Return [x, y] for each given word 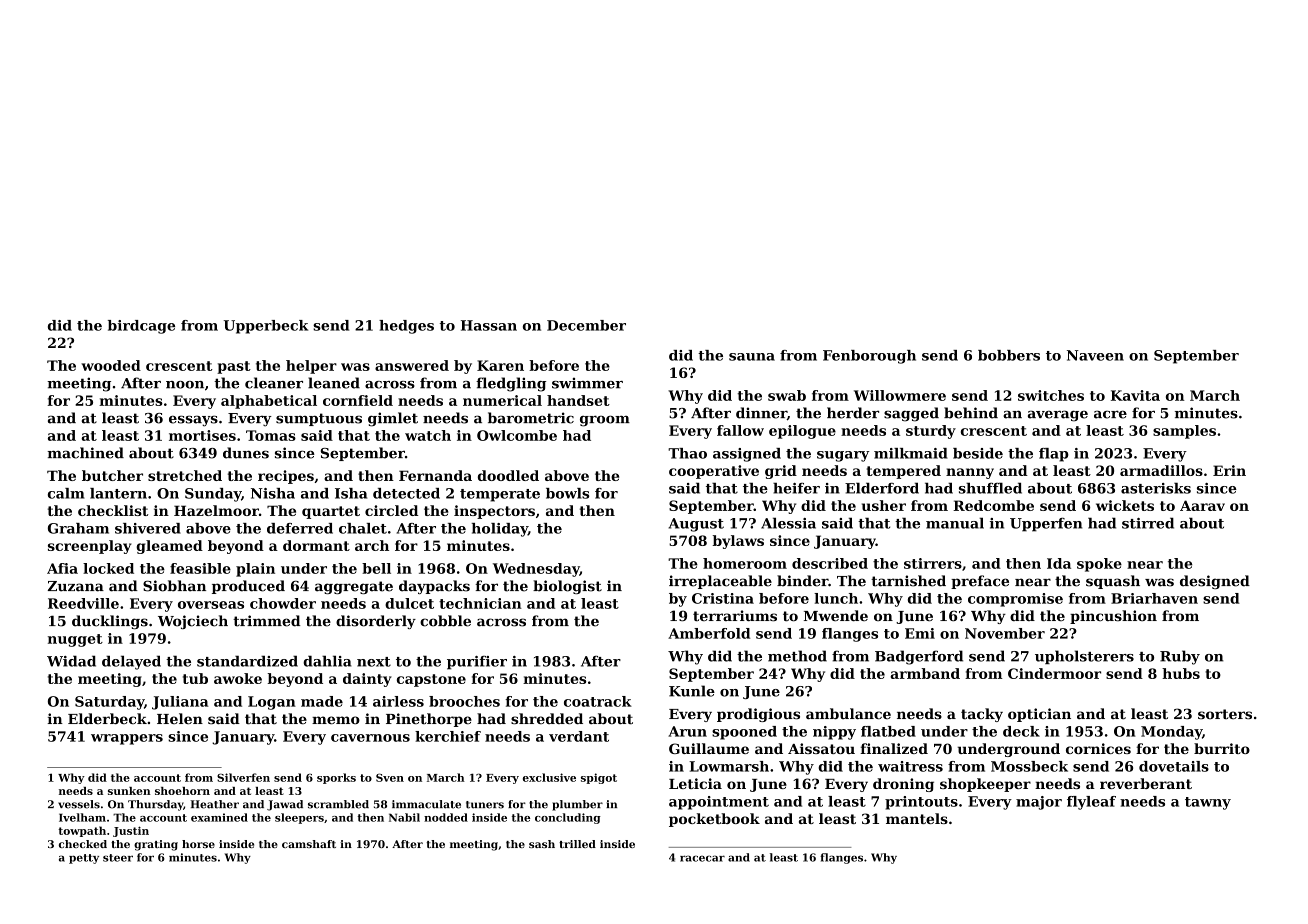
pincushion [1113, 617]
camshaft [309, 844]
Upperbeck [266, 327]
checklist [113, 510]
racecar [702, 858]
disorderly [376, 622]
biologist [567, 587]
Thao [687, 453]
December [586, 325]
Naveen [1095, 355]
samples [1184, 432]
